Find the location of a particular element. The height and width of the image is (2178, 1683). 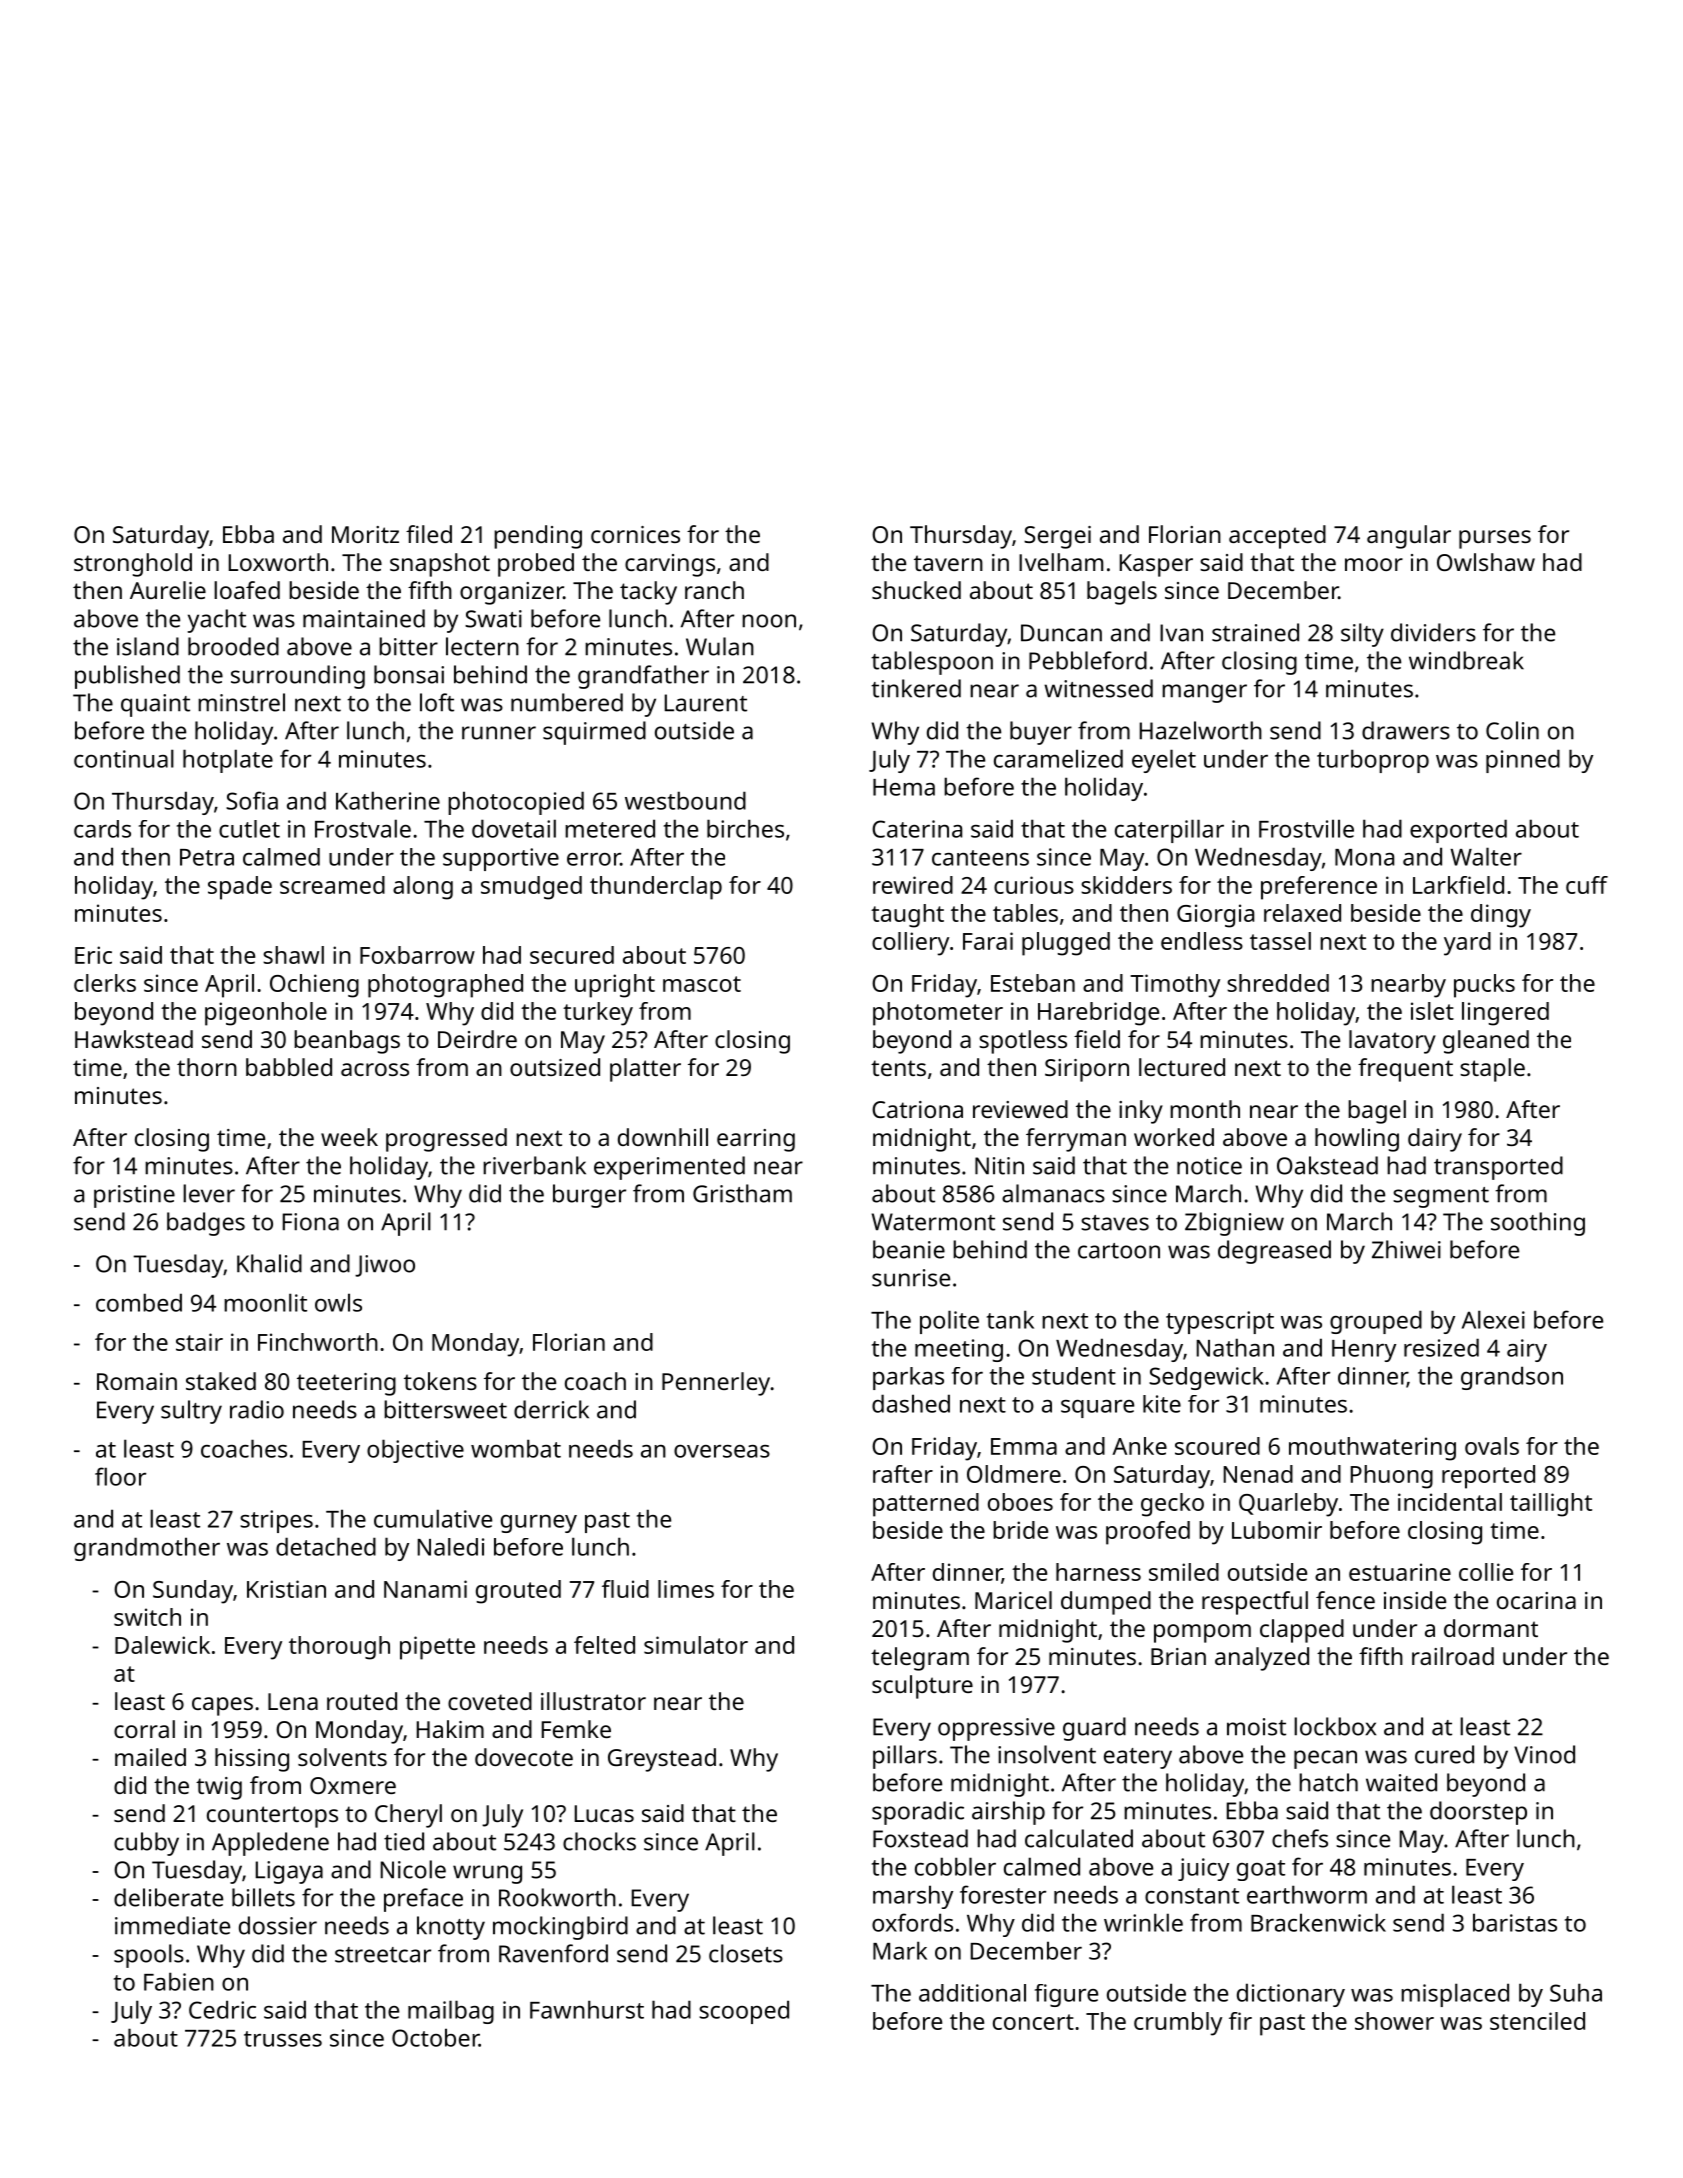

closets is located at coordinates (746, 1953).
